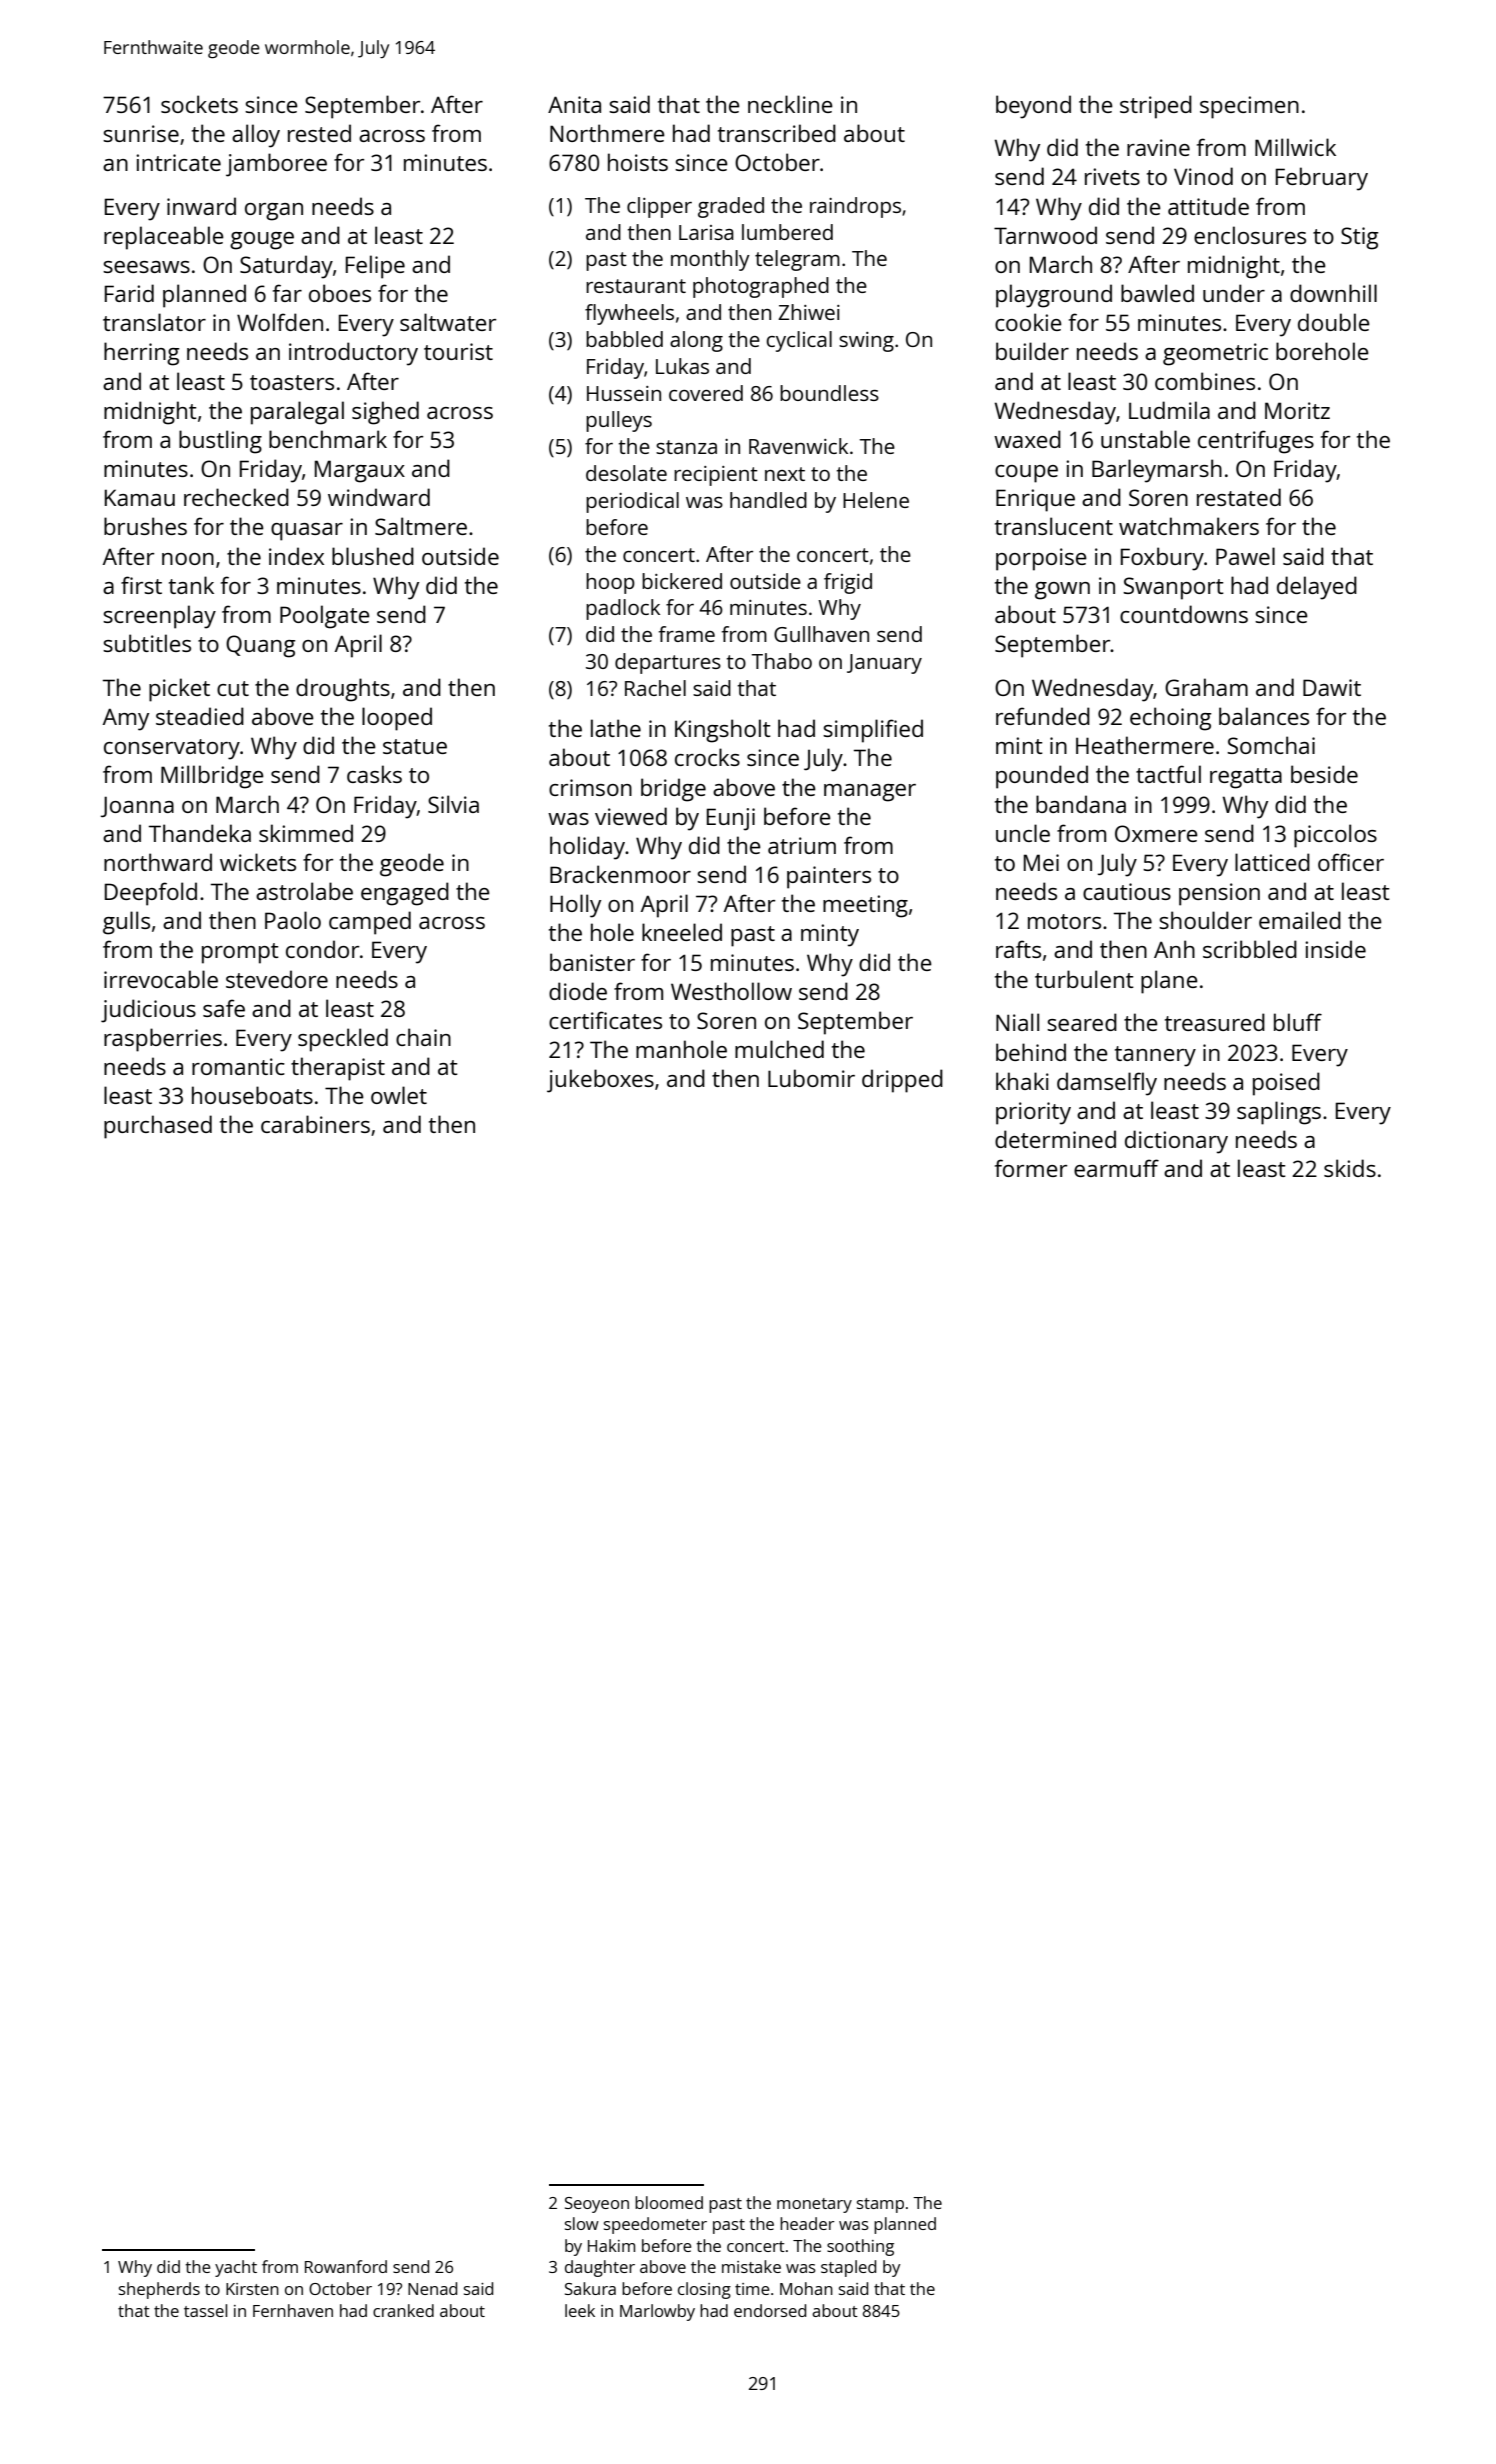 The image size is (1496, 2464). I want to click on earmuff, so click(1116, 1168).
